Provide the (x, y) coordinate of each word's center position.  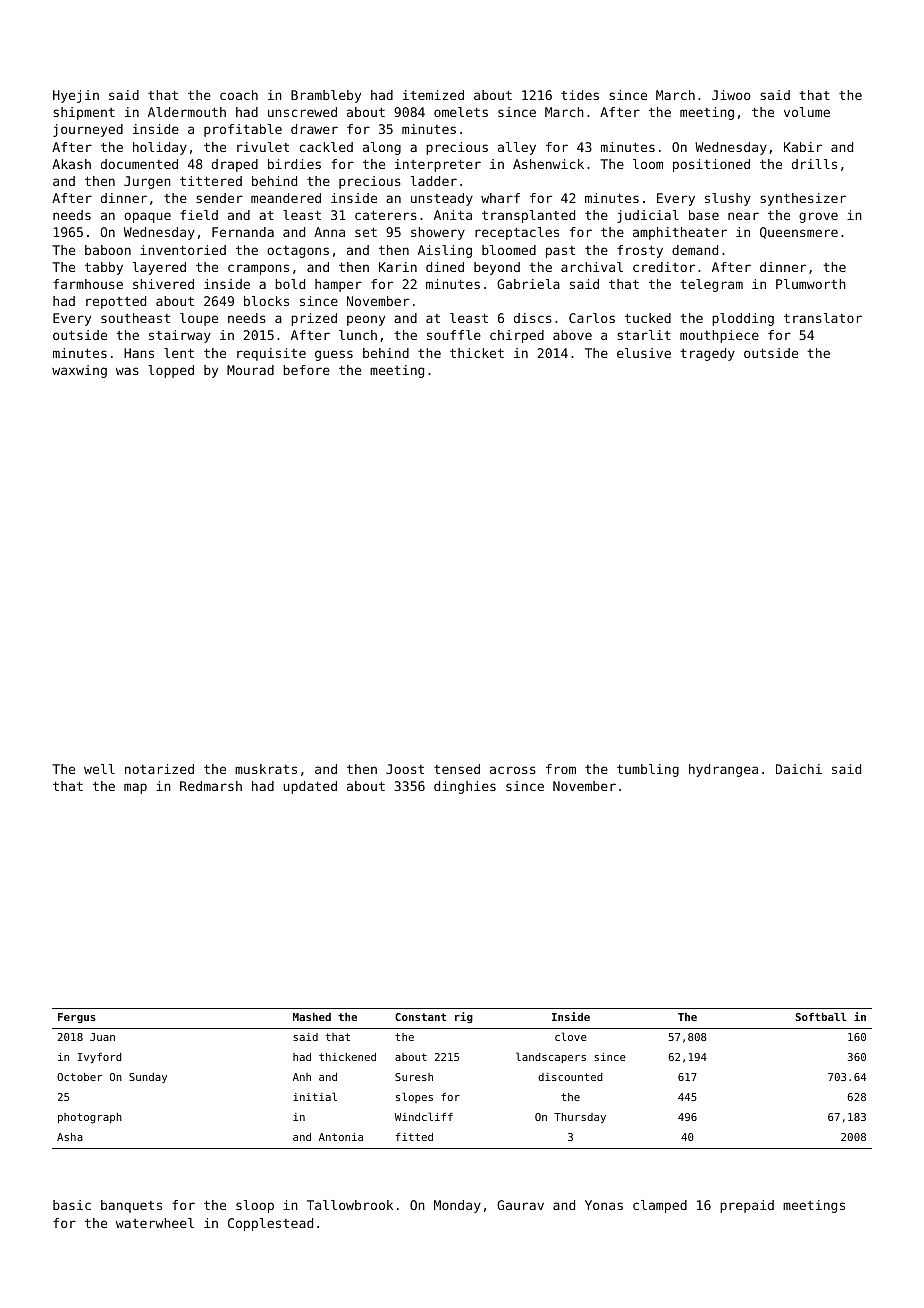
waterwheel (155, 1223)
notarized (159, 769)
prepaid (747, 1206)
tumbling (648, 770)
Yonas (604, 1205)
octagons (298, 252)
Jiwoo (731, 95)
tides (580, 95)
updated (310, 787)
